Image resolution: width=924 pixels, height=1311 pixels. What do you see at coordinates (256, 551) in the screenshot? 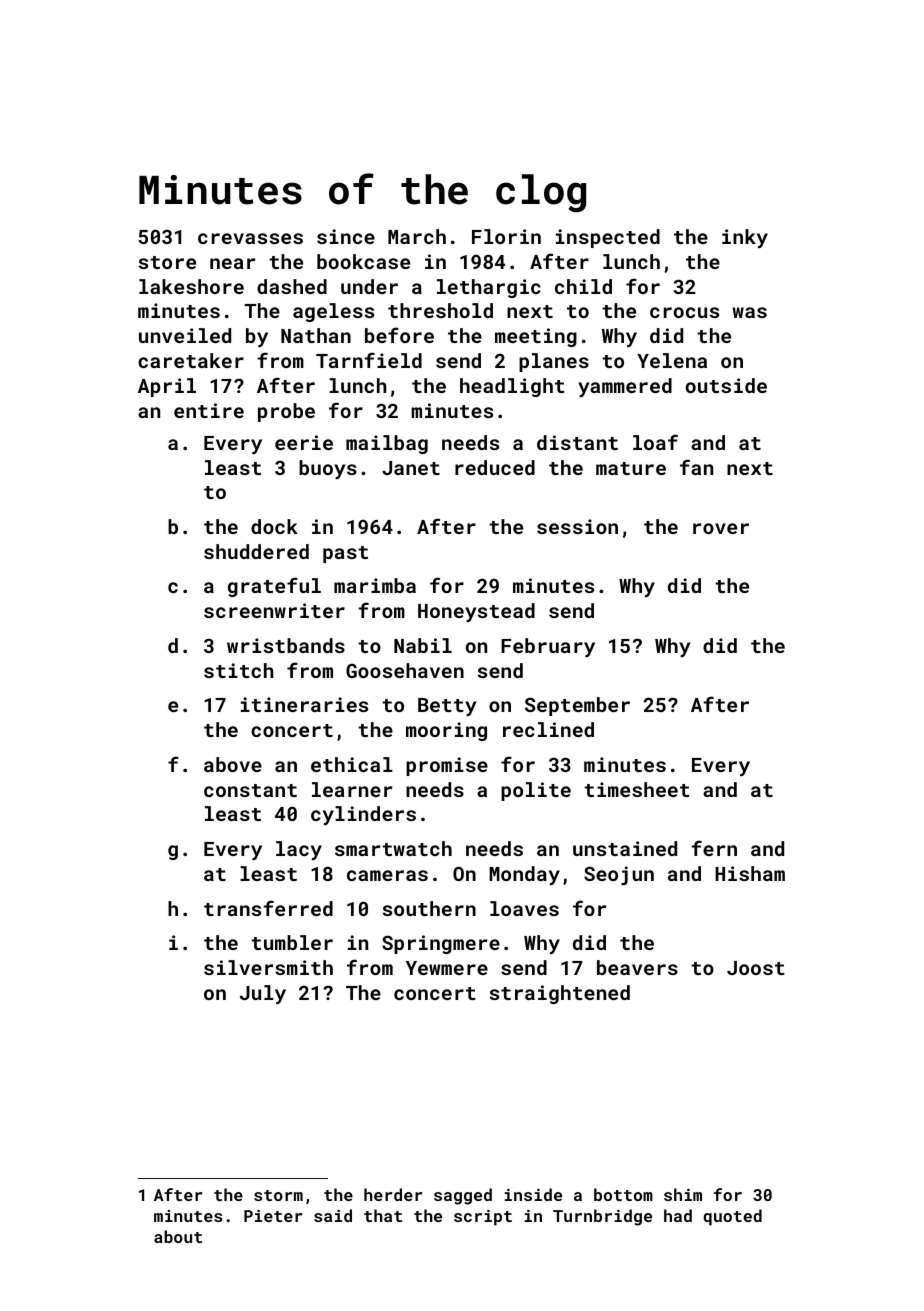
I see `shuddered` at bounding box center [256, 551].
